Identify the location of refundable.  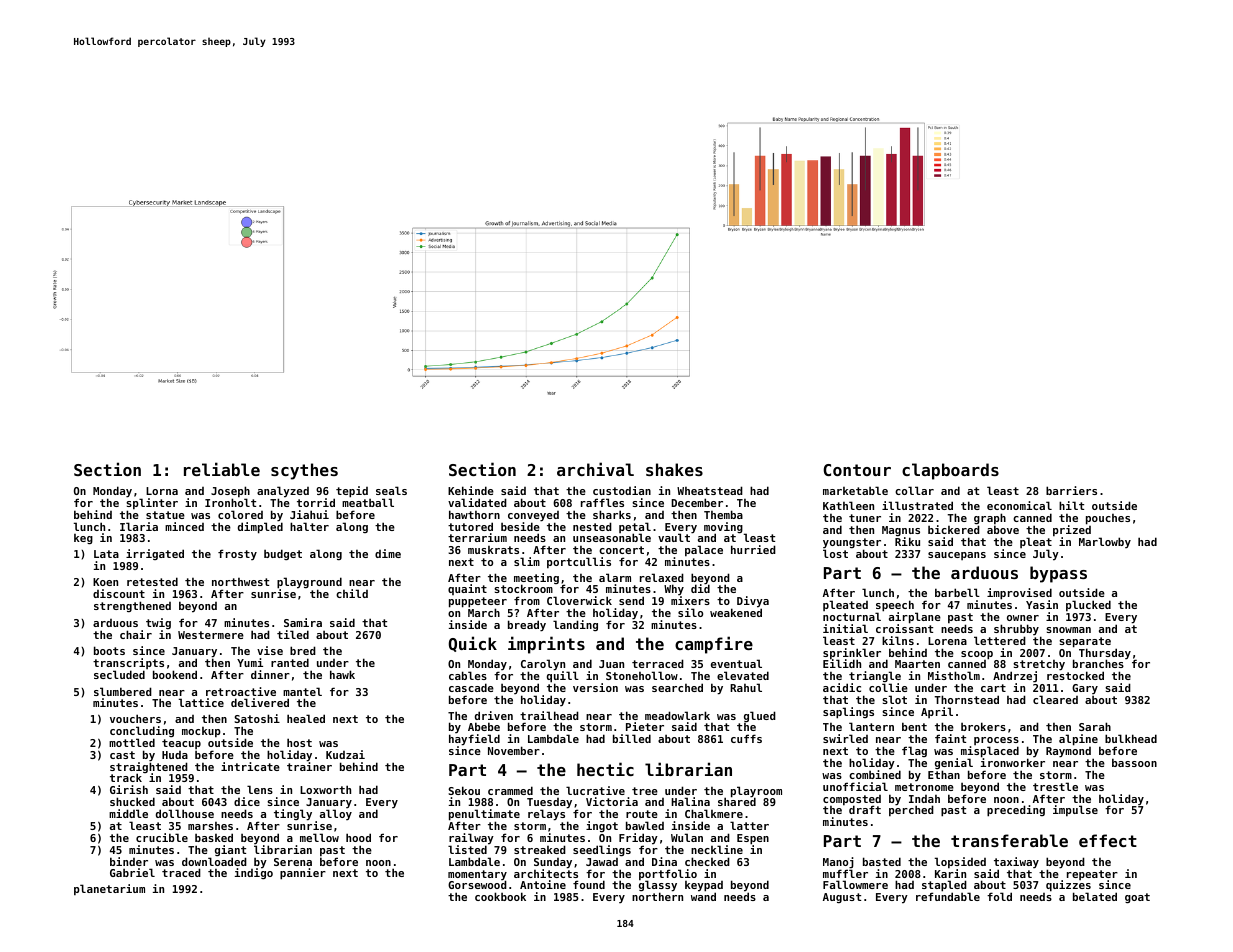
(948, 897).
